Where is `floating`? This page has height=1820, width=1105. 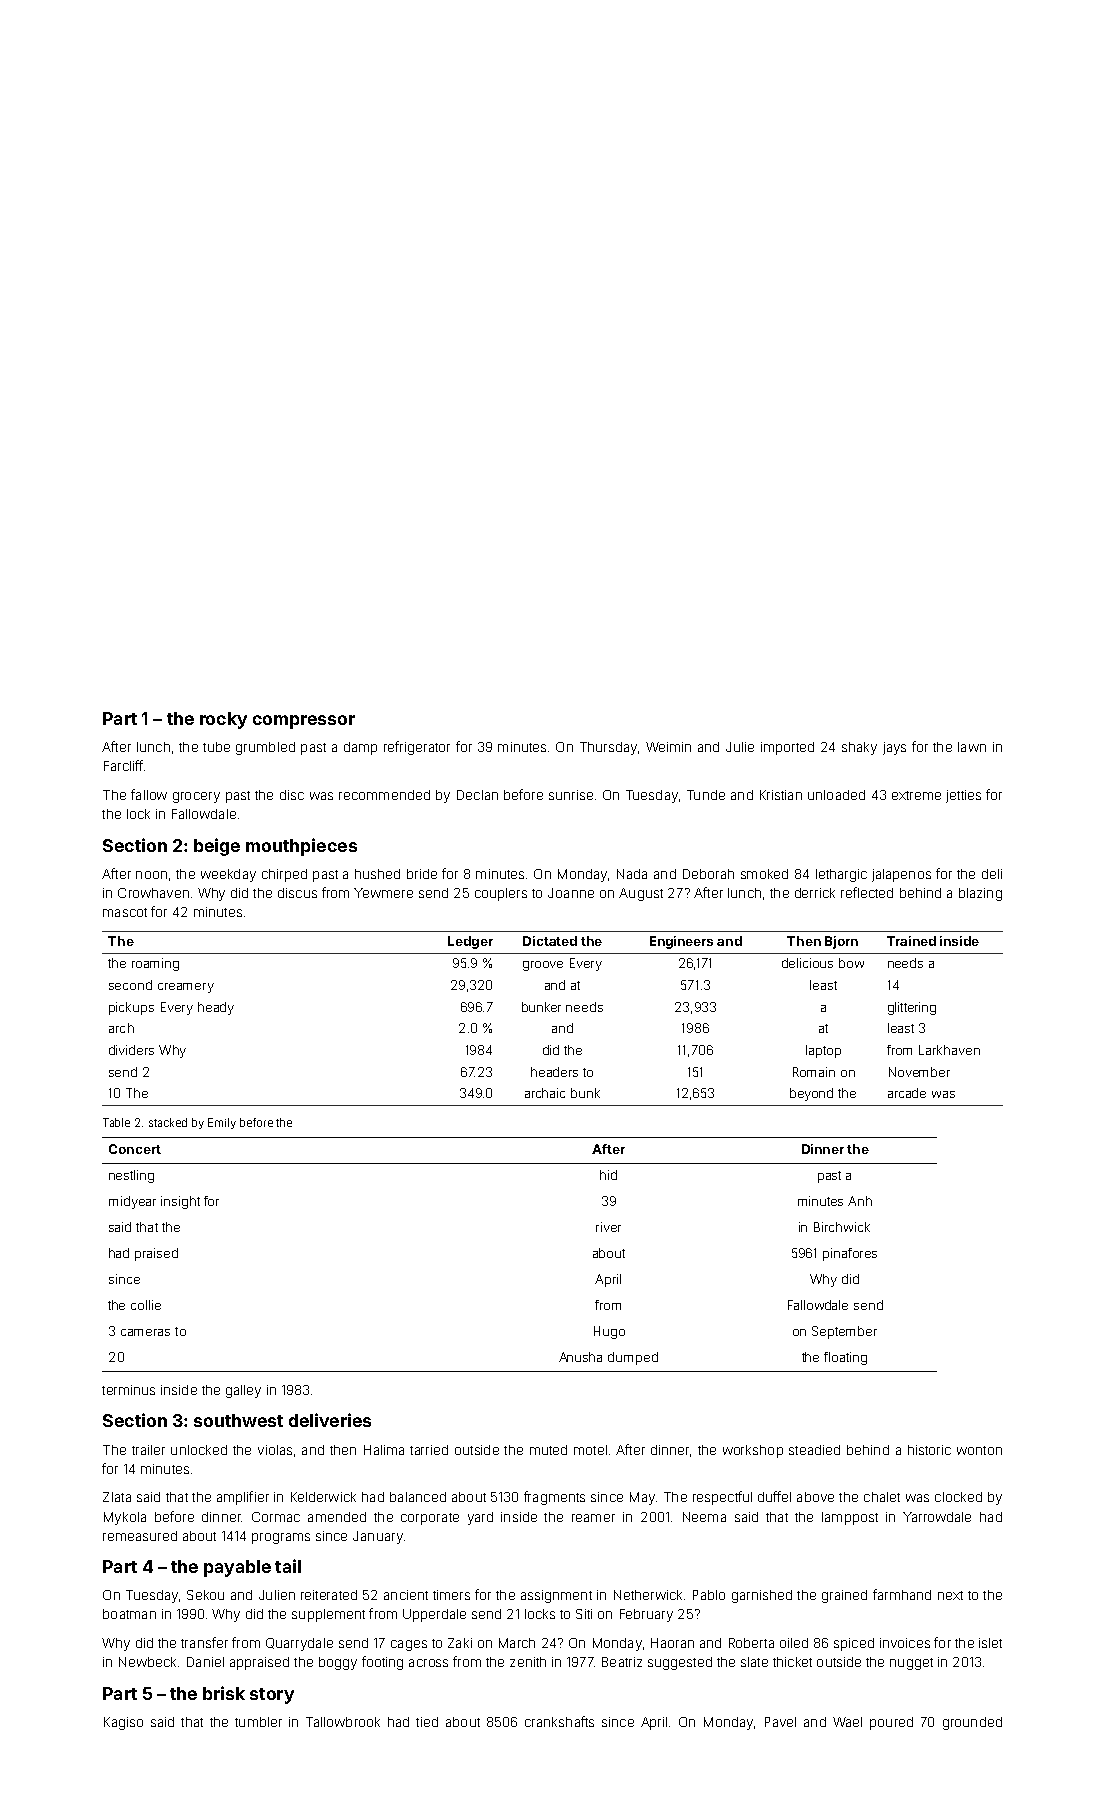
floating is located at coordinates (845, 1358).
